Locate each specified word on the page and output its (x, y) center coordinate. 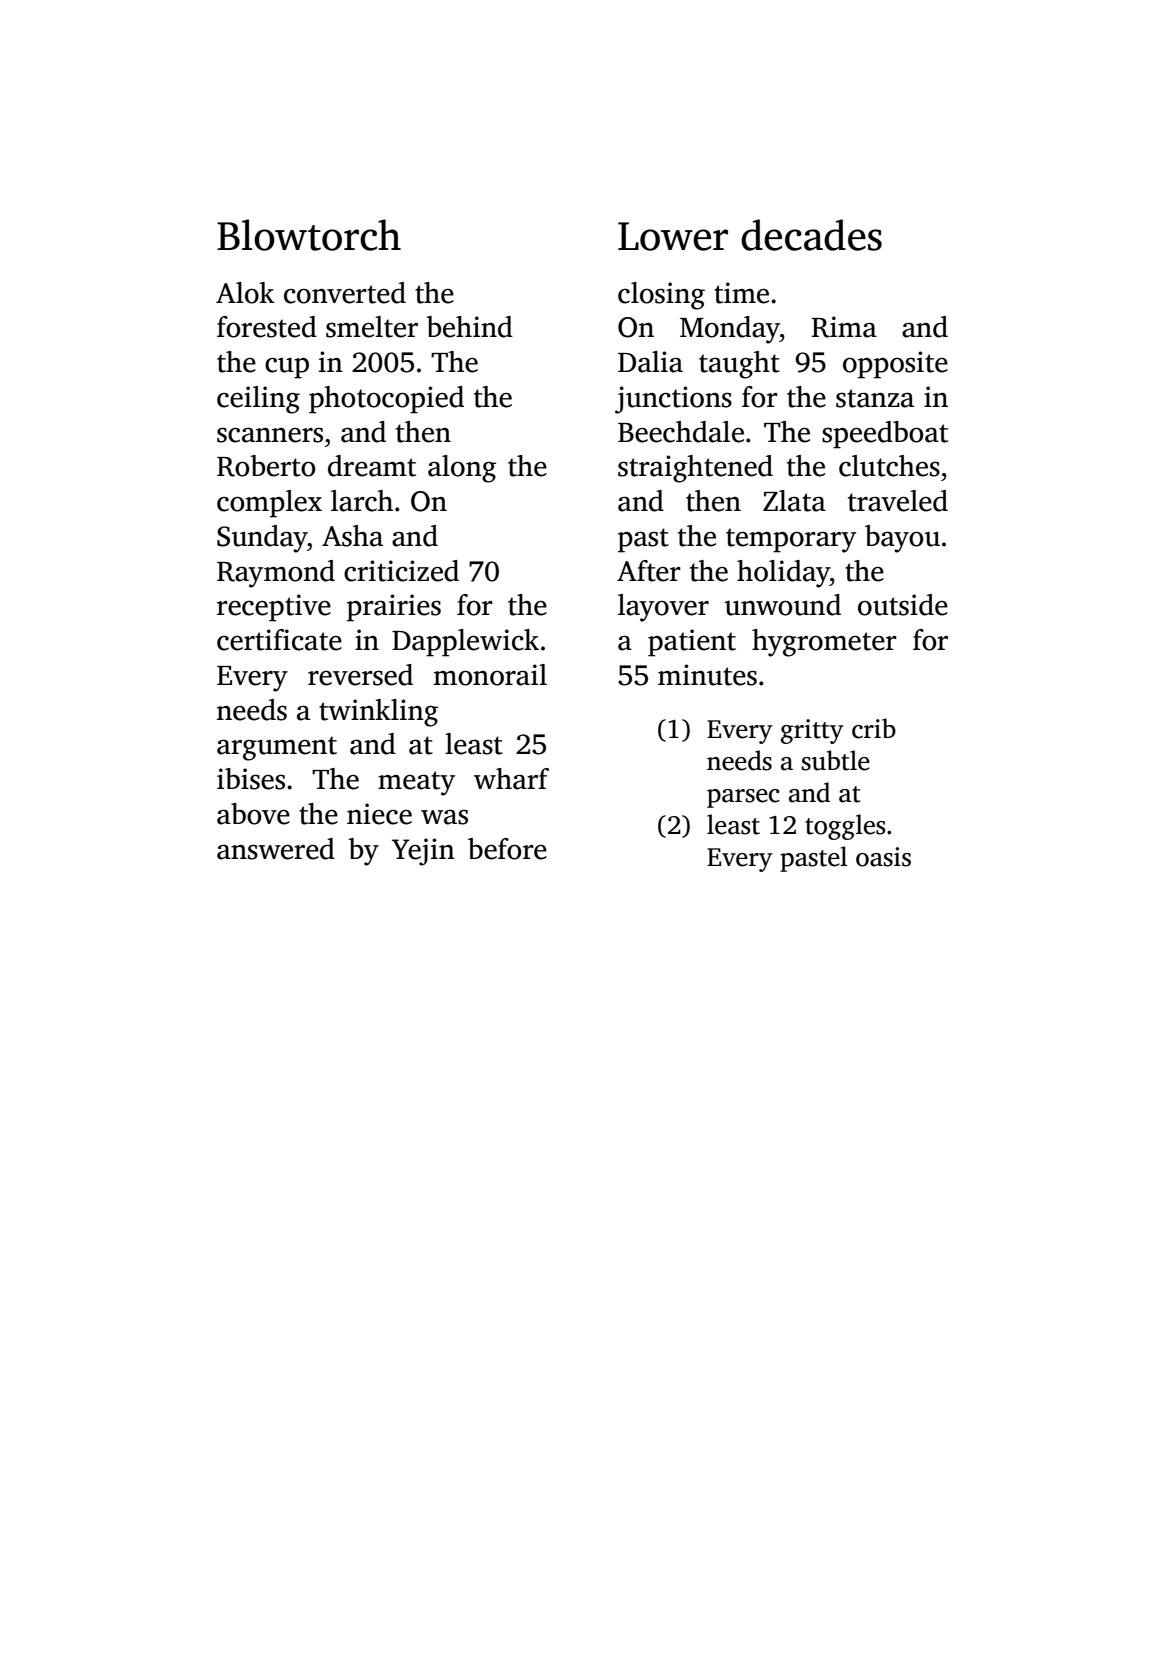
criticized (401, 571)
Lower (673, 236)
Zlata (794, 501)
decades (811, 235)
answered (276, 849)
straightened (695, 469)
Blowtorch (309, 235)
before (507, 849)
